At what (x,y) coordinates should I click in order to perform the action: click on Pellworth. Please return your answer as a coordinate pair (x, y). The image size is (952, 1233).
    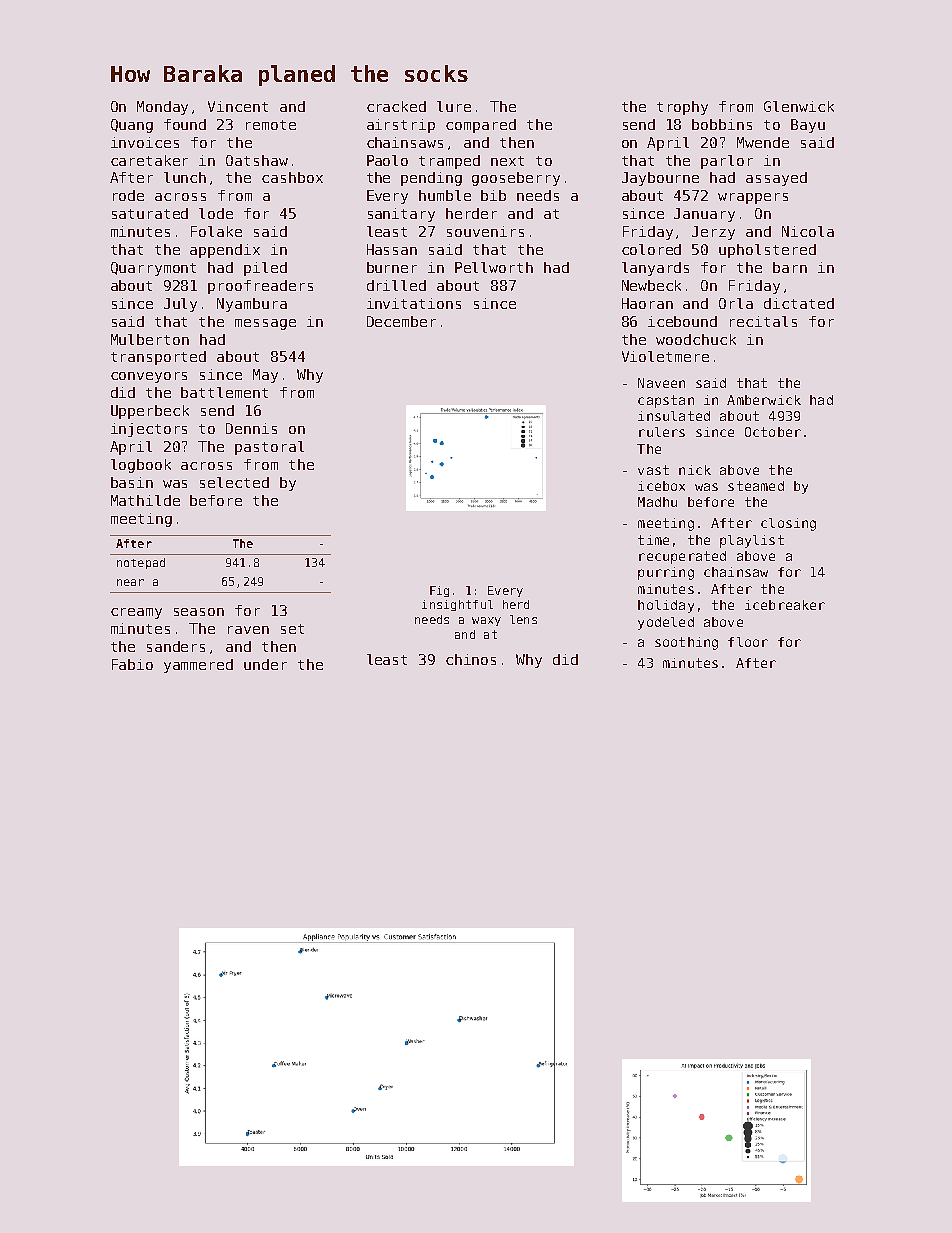
    Looking at the image, I should click on (494, 267).
